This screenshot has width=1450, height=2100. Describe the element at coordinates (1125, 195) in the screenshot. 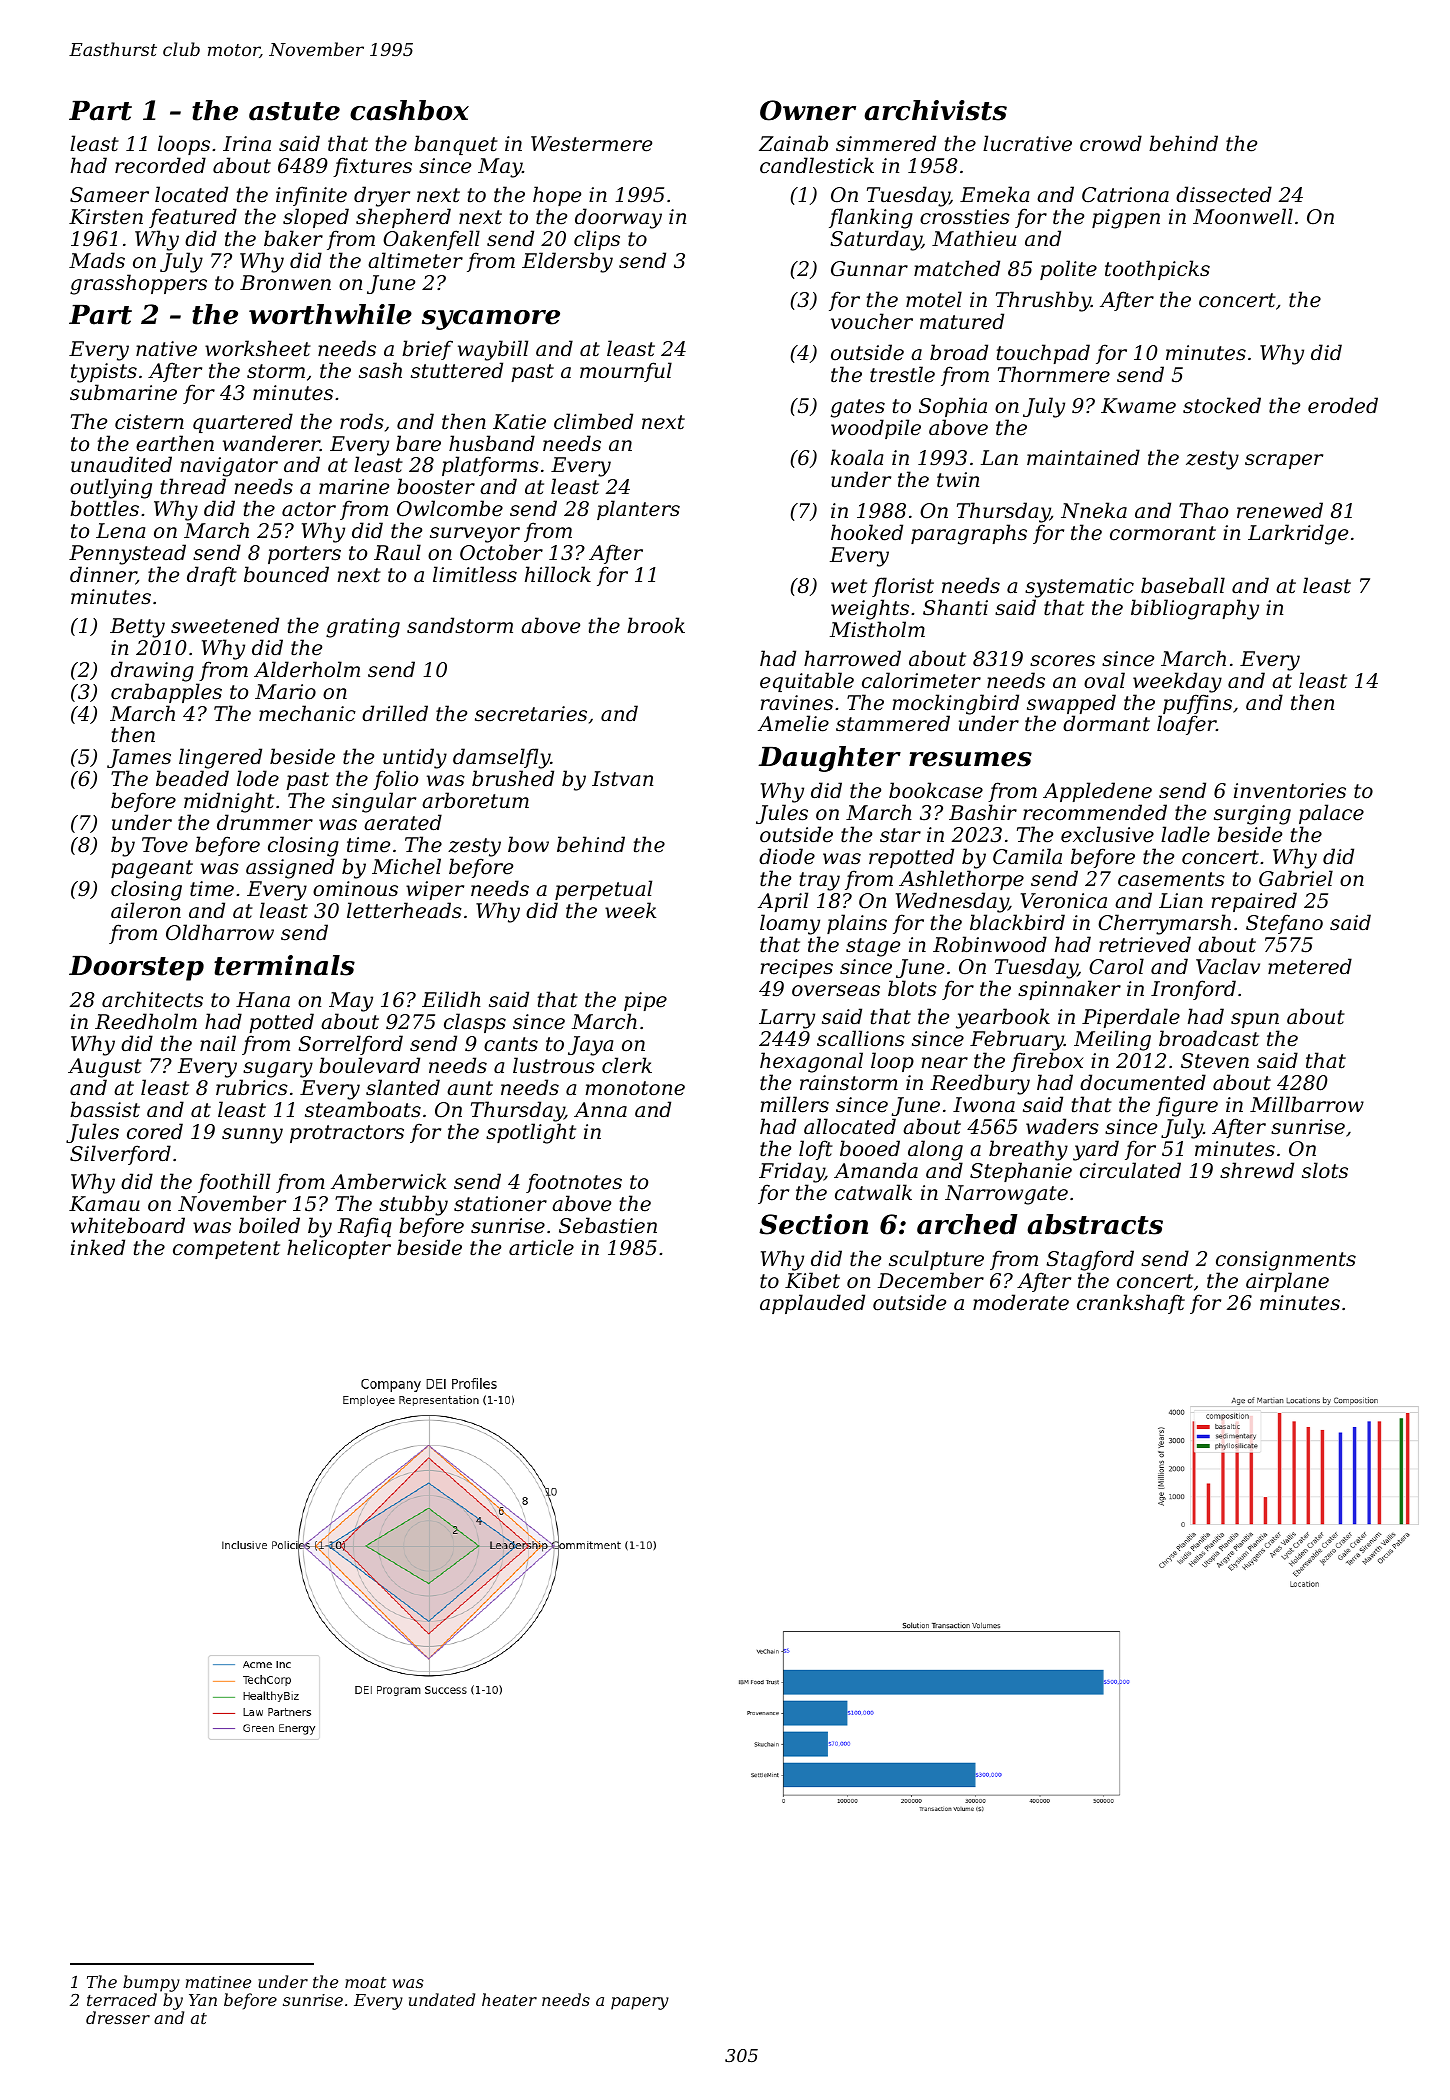

I see `Catriona` at that location.
